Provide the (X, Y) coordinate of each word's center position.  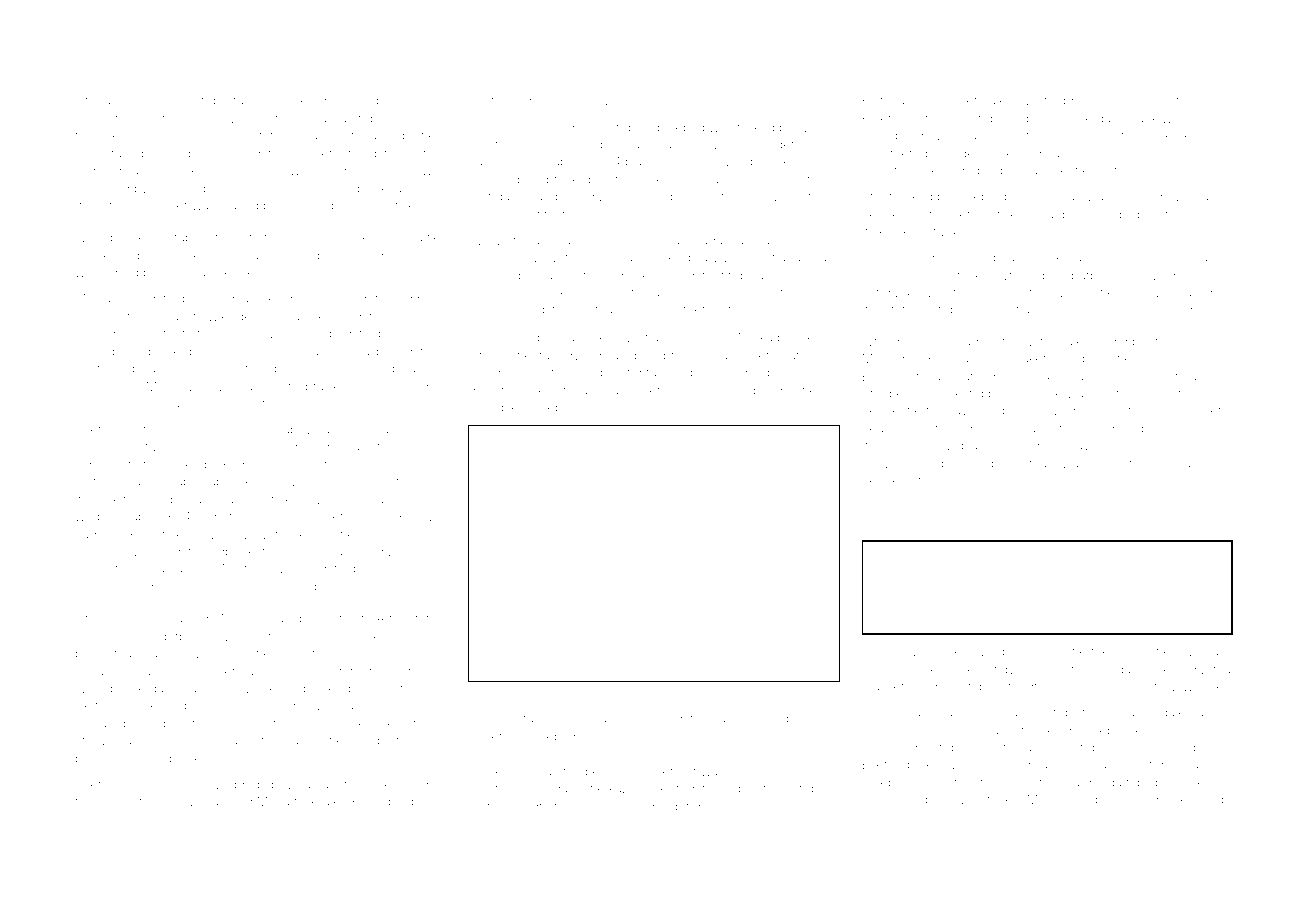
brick (277, 499)
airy (934, 513)
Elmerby (586, 101)
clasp (917, 801)
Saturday (122, 101)
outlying (884, 465)
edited (120, 272)
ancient (627, 309)
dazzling (968, 120)
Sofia (512, 806)
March (232, 568)
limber (389, 801)
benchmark (1024, 463)
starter (960, 512)
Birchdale (1056, 341)
